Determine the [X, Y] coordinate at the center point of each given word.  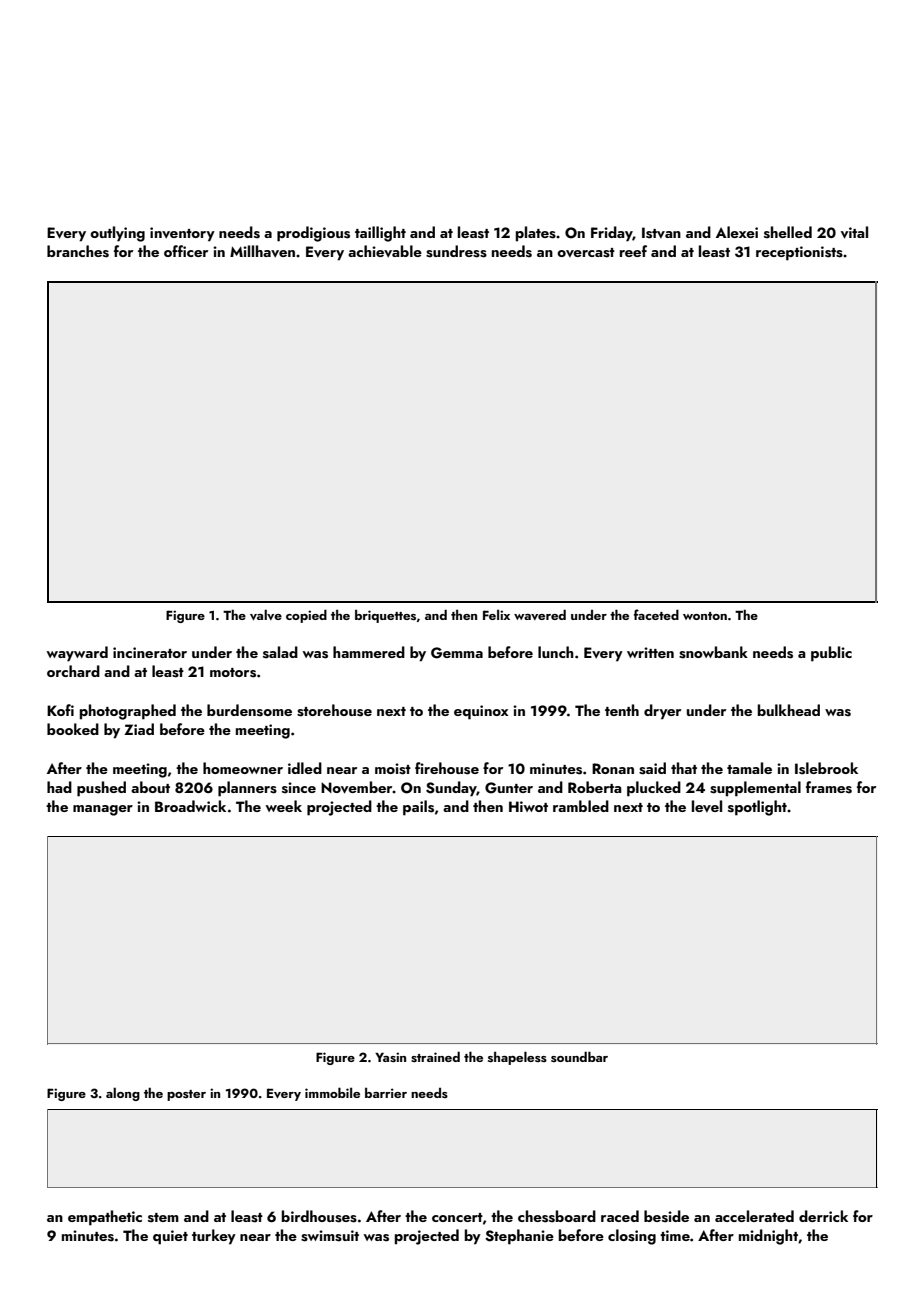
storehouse [334, 710]
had [59, 787]
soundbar [579, 1056]
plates [536, 234]
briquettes [385, 616]
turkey [214, 1237]
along [123, 1094]
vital [854, 232]
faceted [656, 614]
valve [266, 614]
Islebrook [826, 768]
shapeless [517, 1058]
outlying [117, 234]
